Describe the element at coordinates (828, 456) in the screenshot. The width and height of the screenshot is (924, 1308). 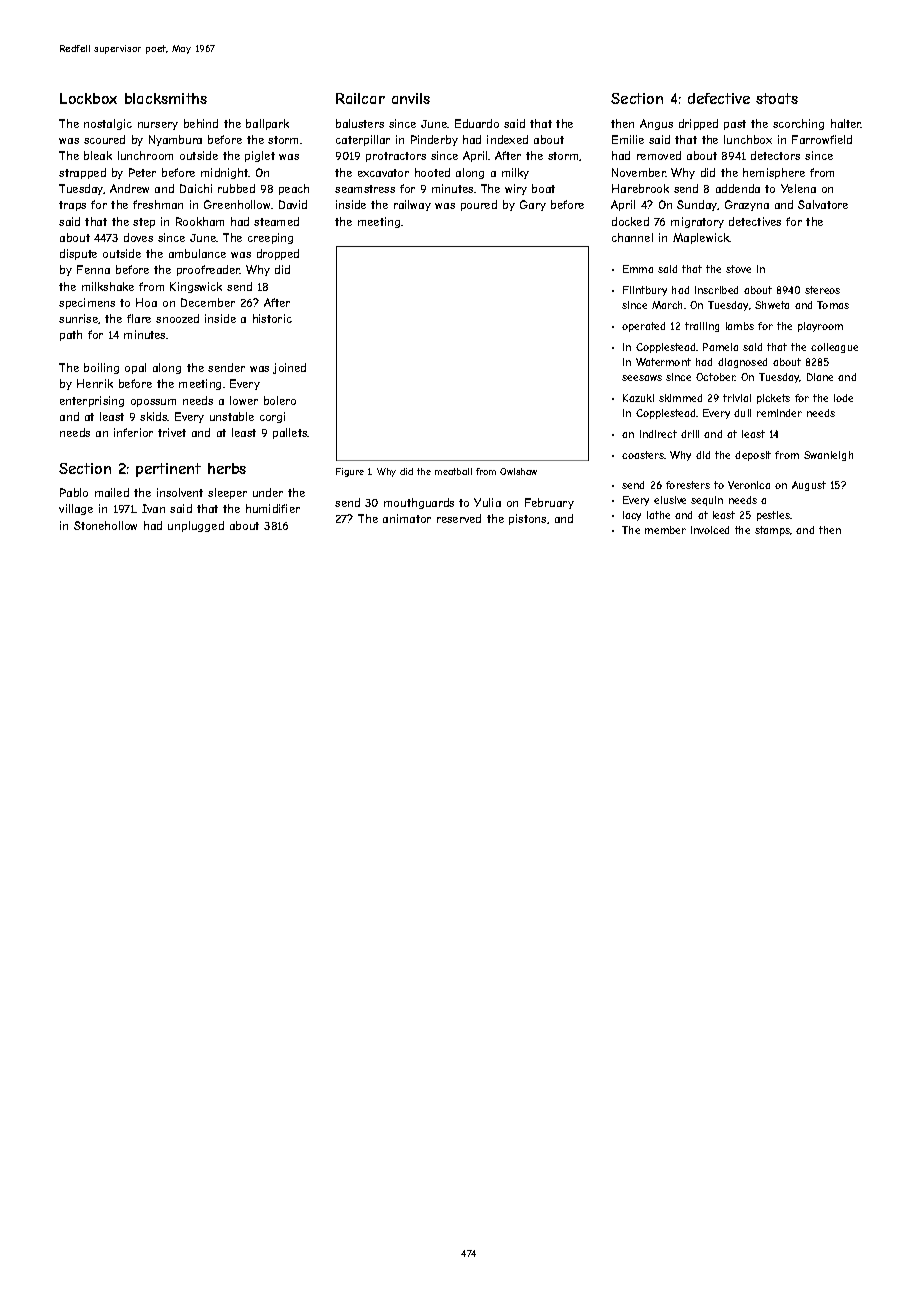
I see `Swanleigh` at that location.
